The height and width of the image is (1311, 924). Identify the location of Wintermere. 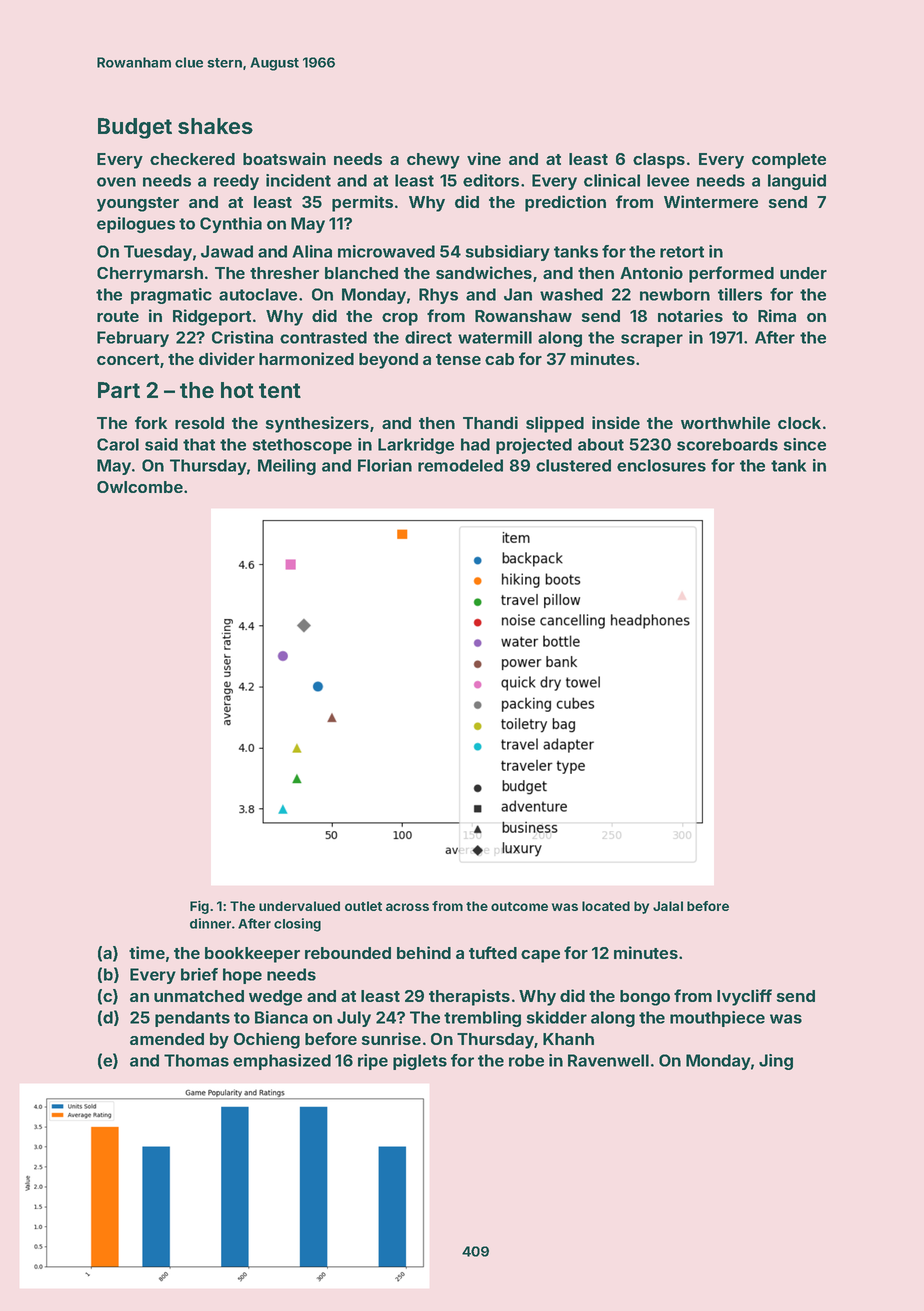
(711, 201).
